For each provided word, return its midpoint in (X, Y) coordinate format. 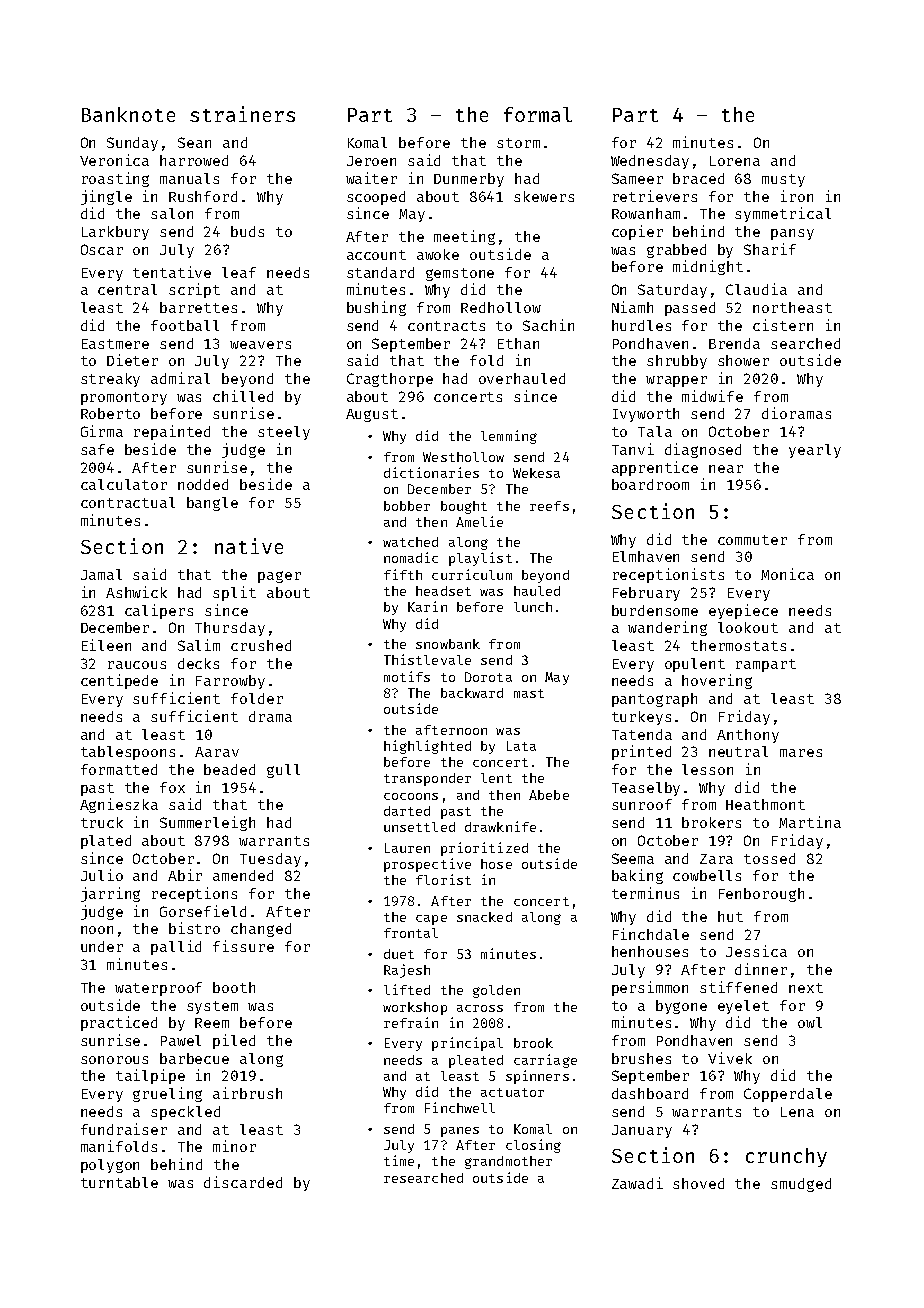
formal (538, 114)
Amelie (479, 521)
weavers (260, 345)
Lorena (735, 161)
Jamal (101, 574)
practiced (119, 1023)
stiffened (738, 987)
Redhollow (501, 307)
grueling (167, 1094)
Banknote (128, 114)
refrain (411, 1022)
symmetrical (783, 214)
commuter (752, 540)
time (399, 1160)
